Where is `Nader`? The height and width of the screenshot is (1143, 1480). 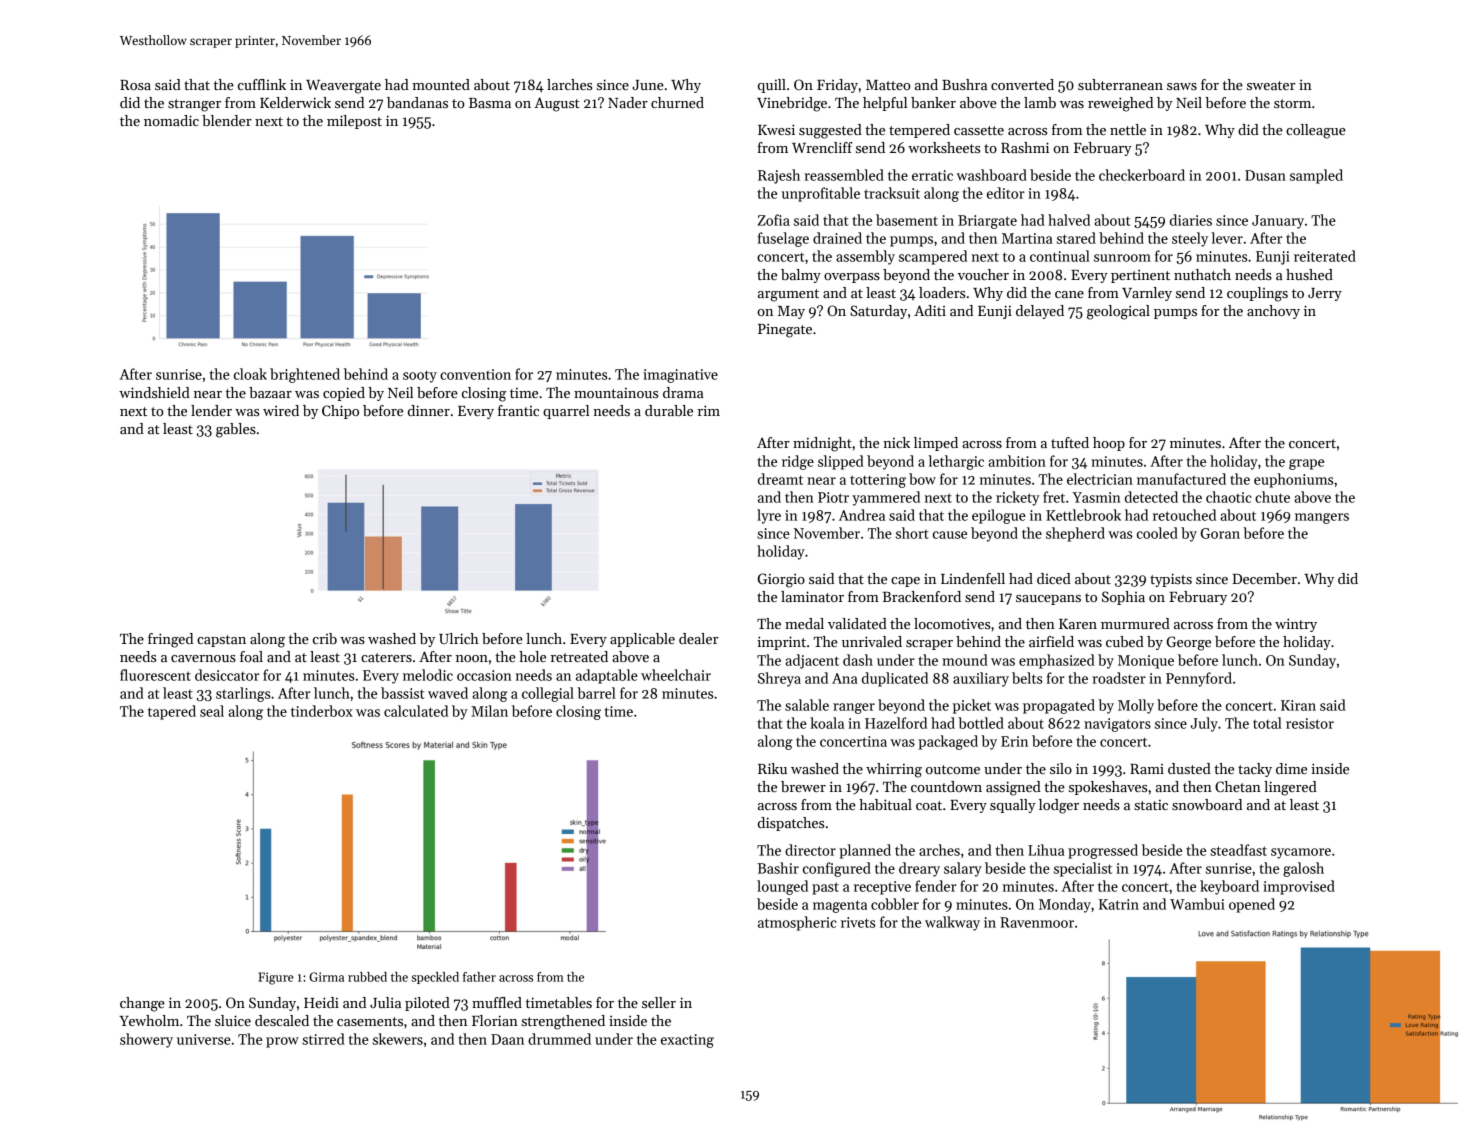 Nader is located at coordinates (628, 102).
